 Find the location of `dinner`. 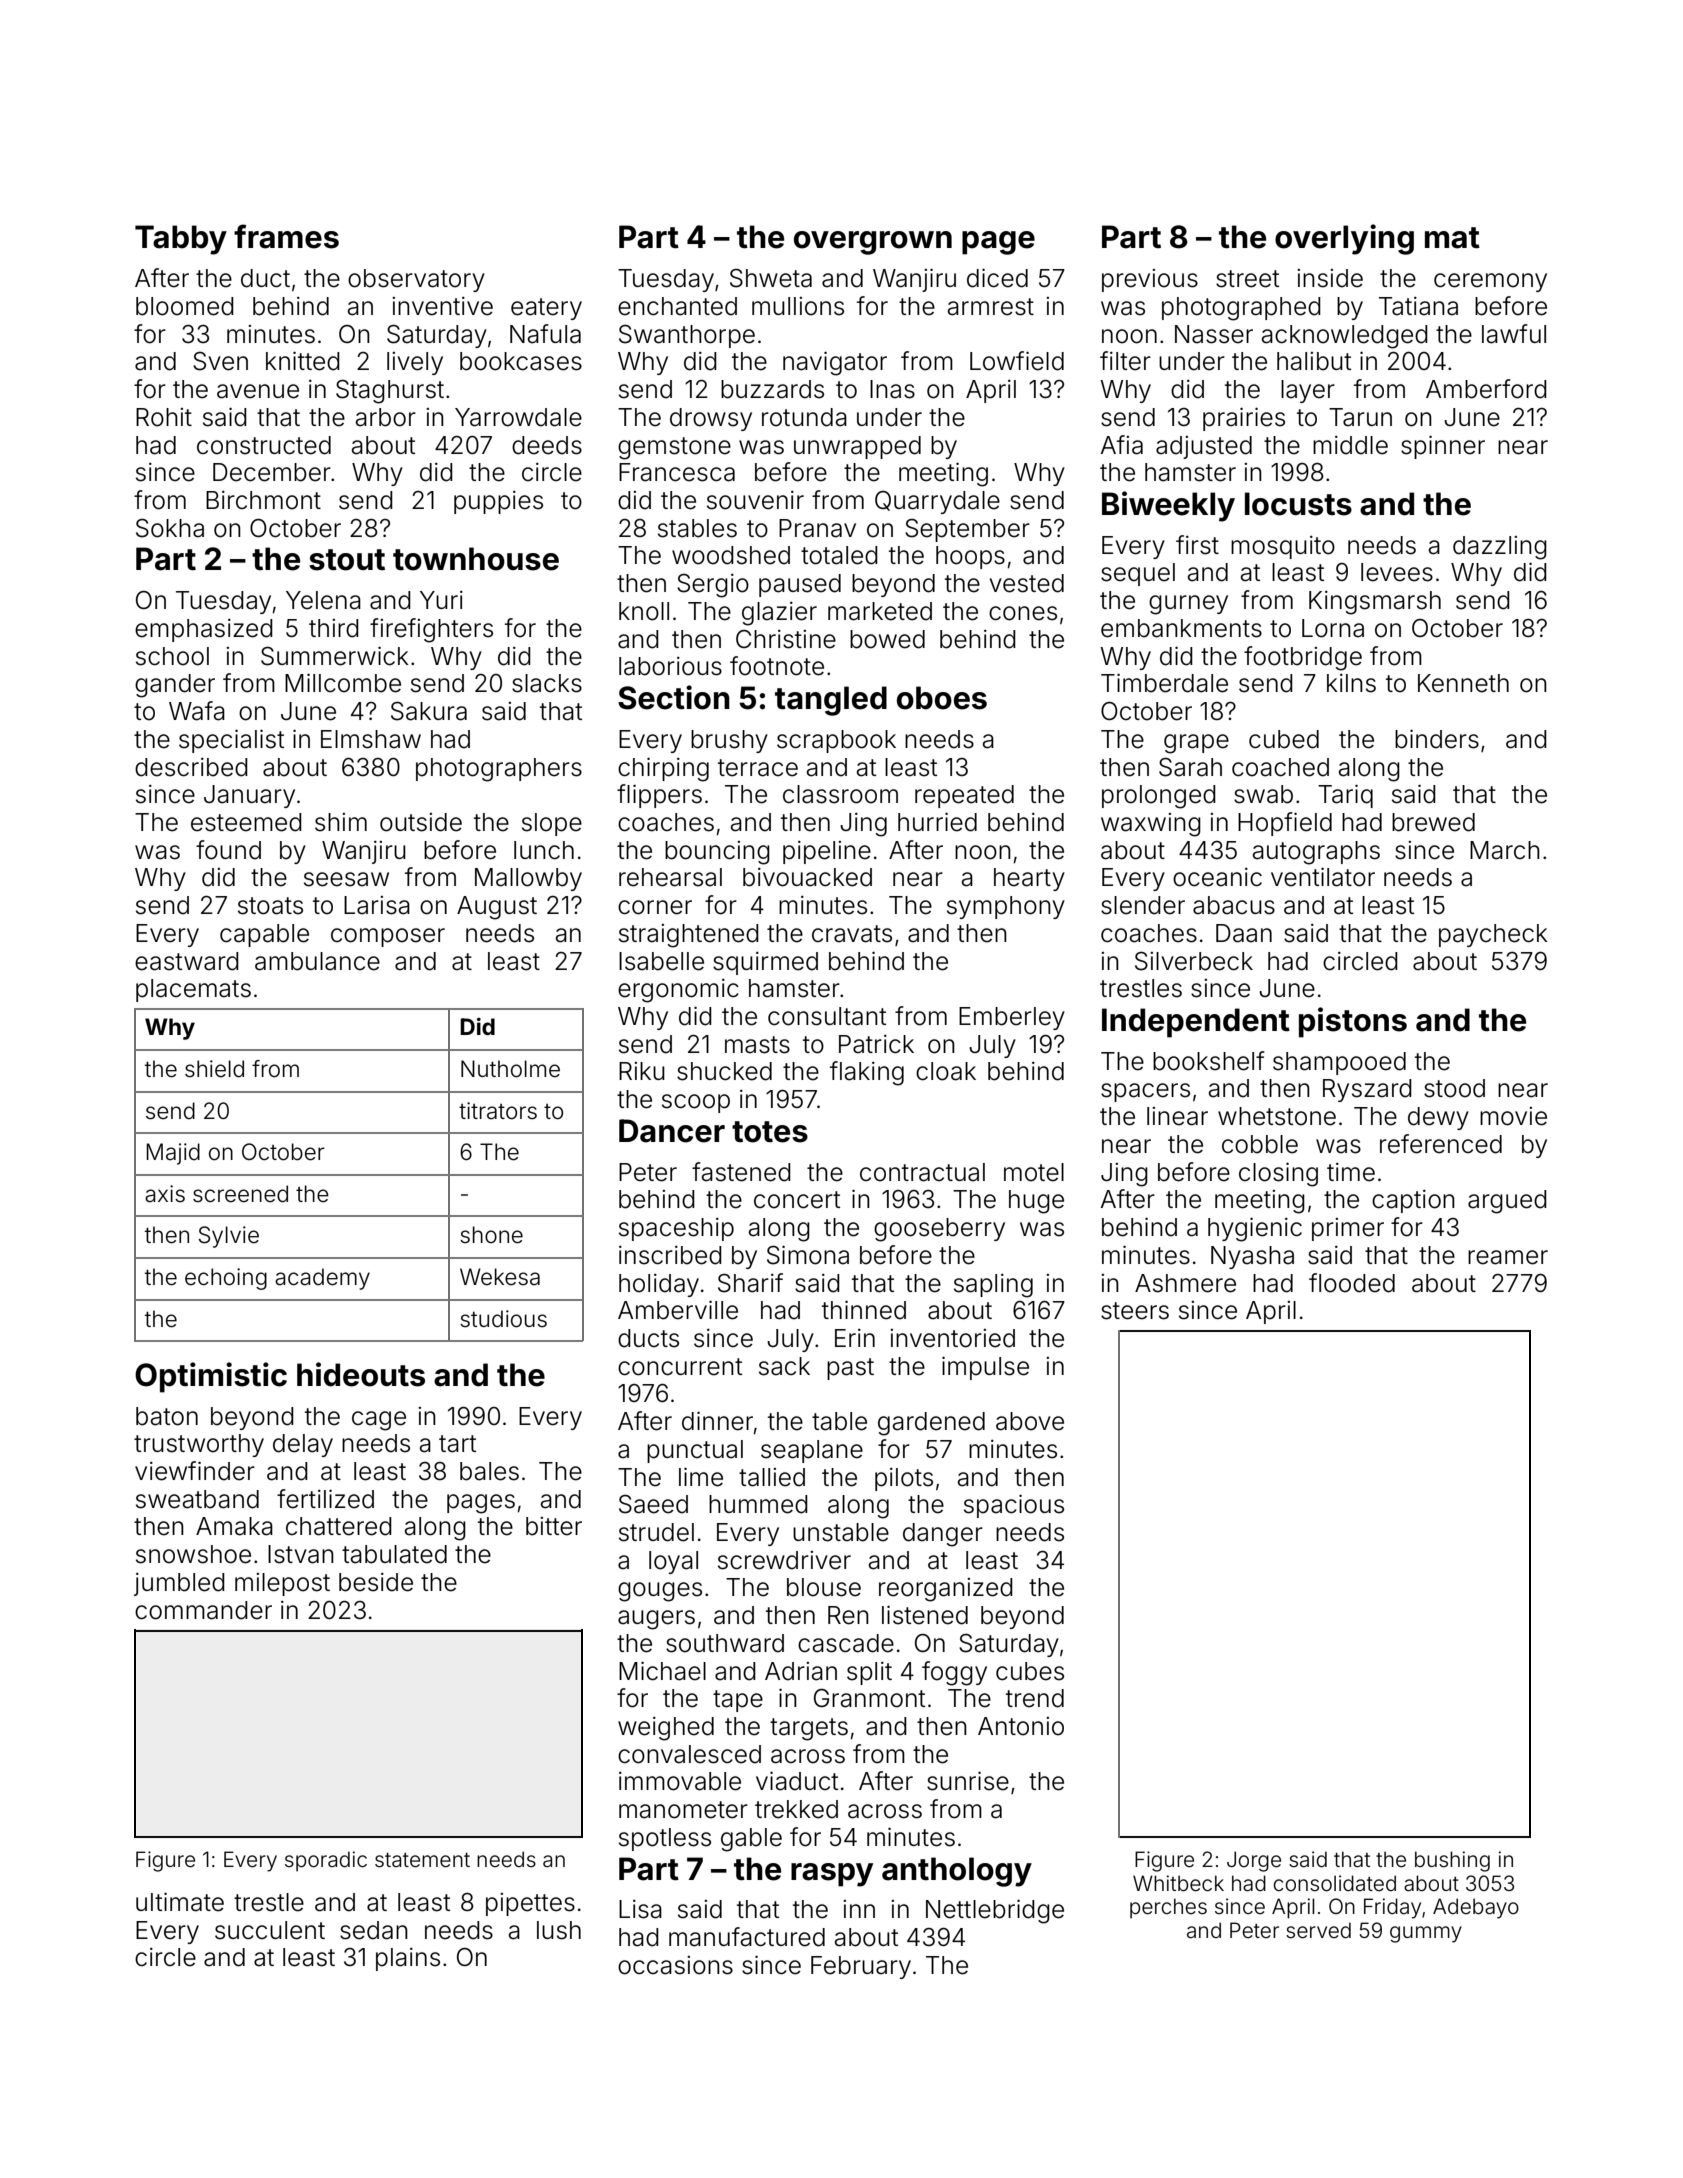

dinner is located at coordinates (717, 1421).
